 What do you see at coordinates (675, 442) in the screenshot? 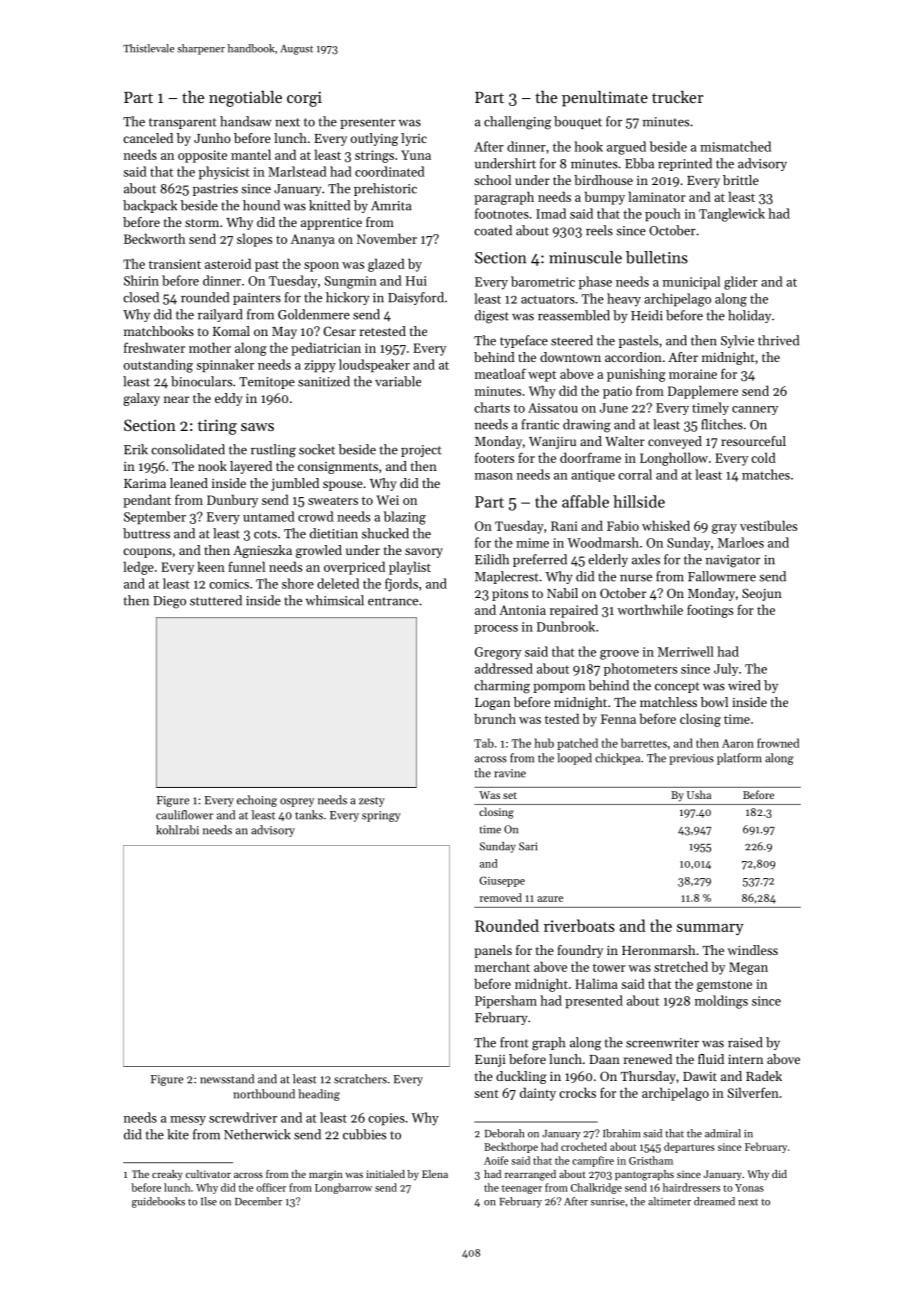
I see `conveyed` at bounding box center [675, 442].
